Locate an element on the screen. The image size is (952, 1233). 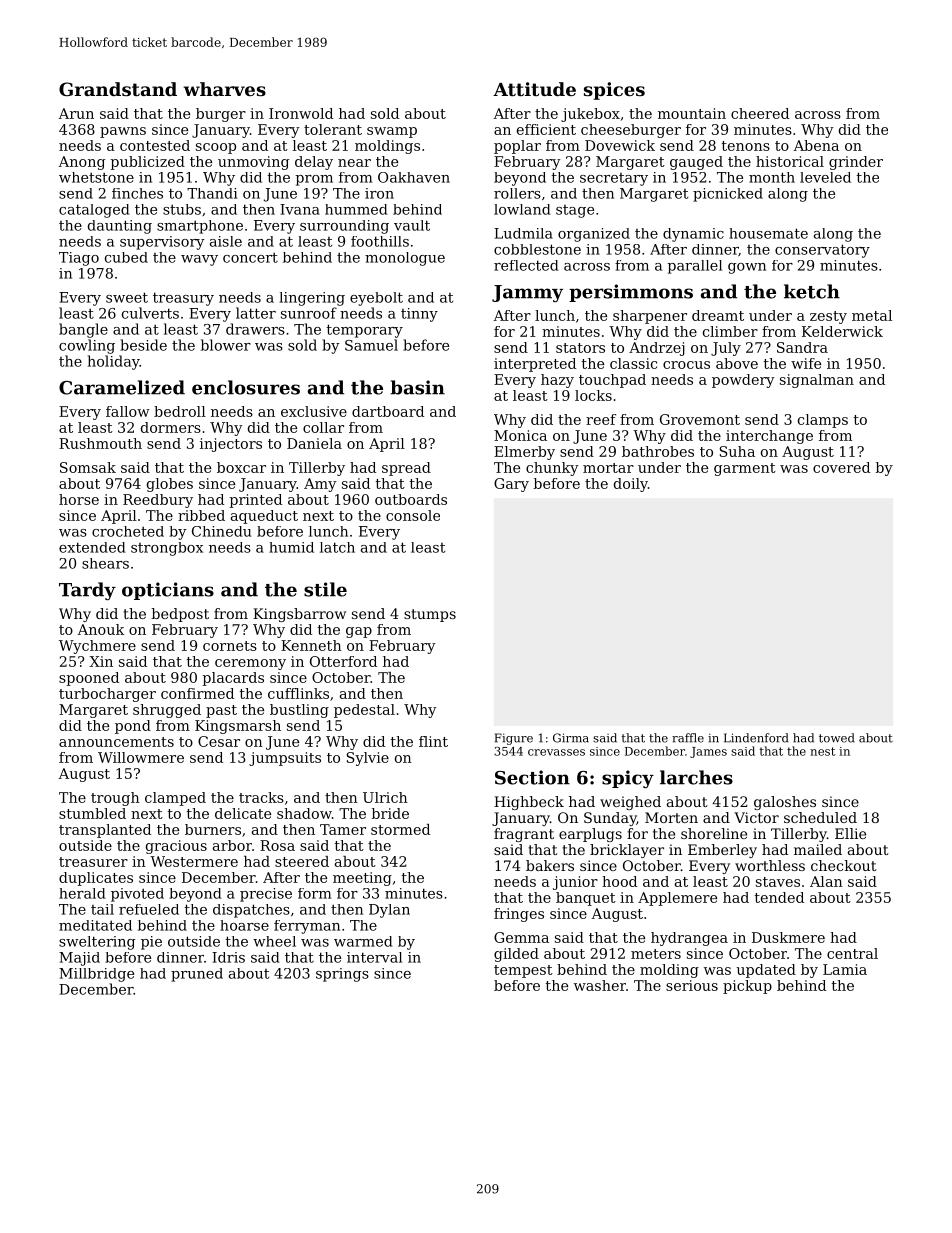
spices is located at coordinates (614, 91).
